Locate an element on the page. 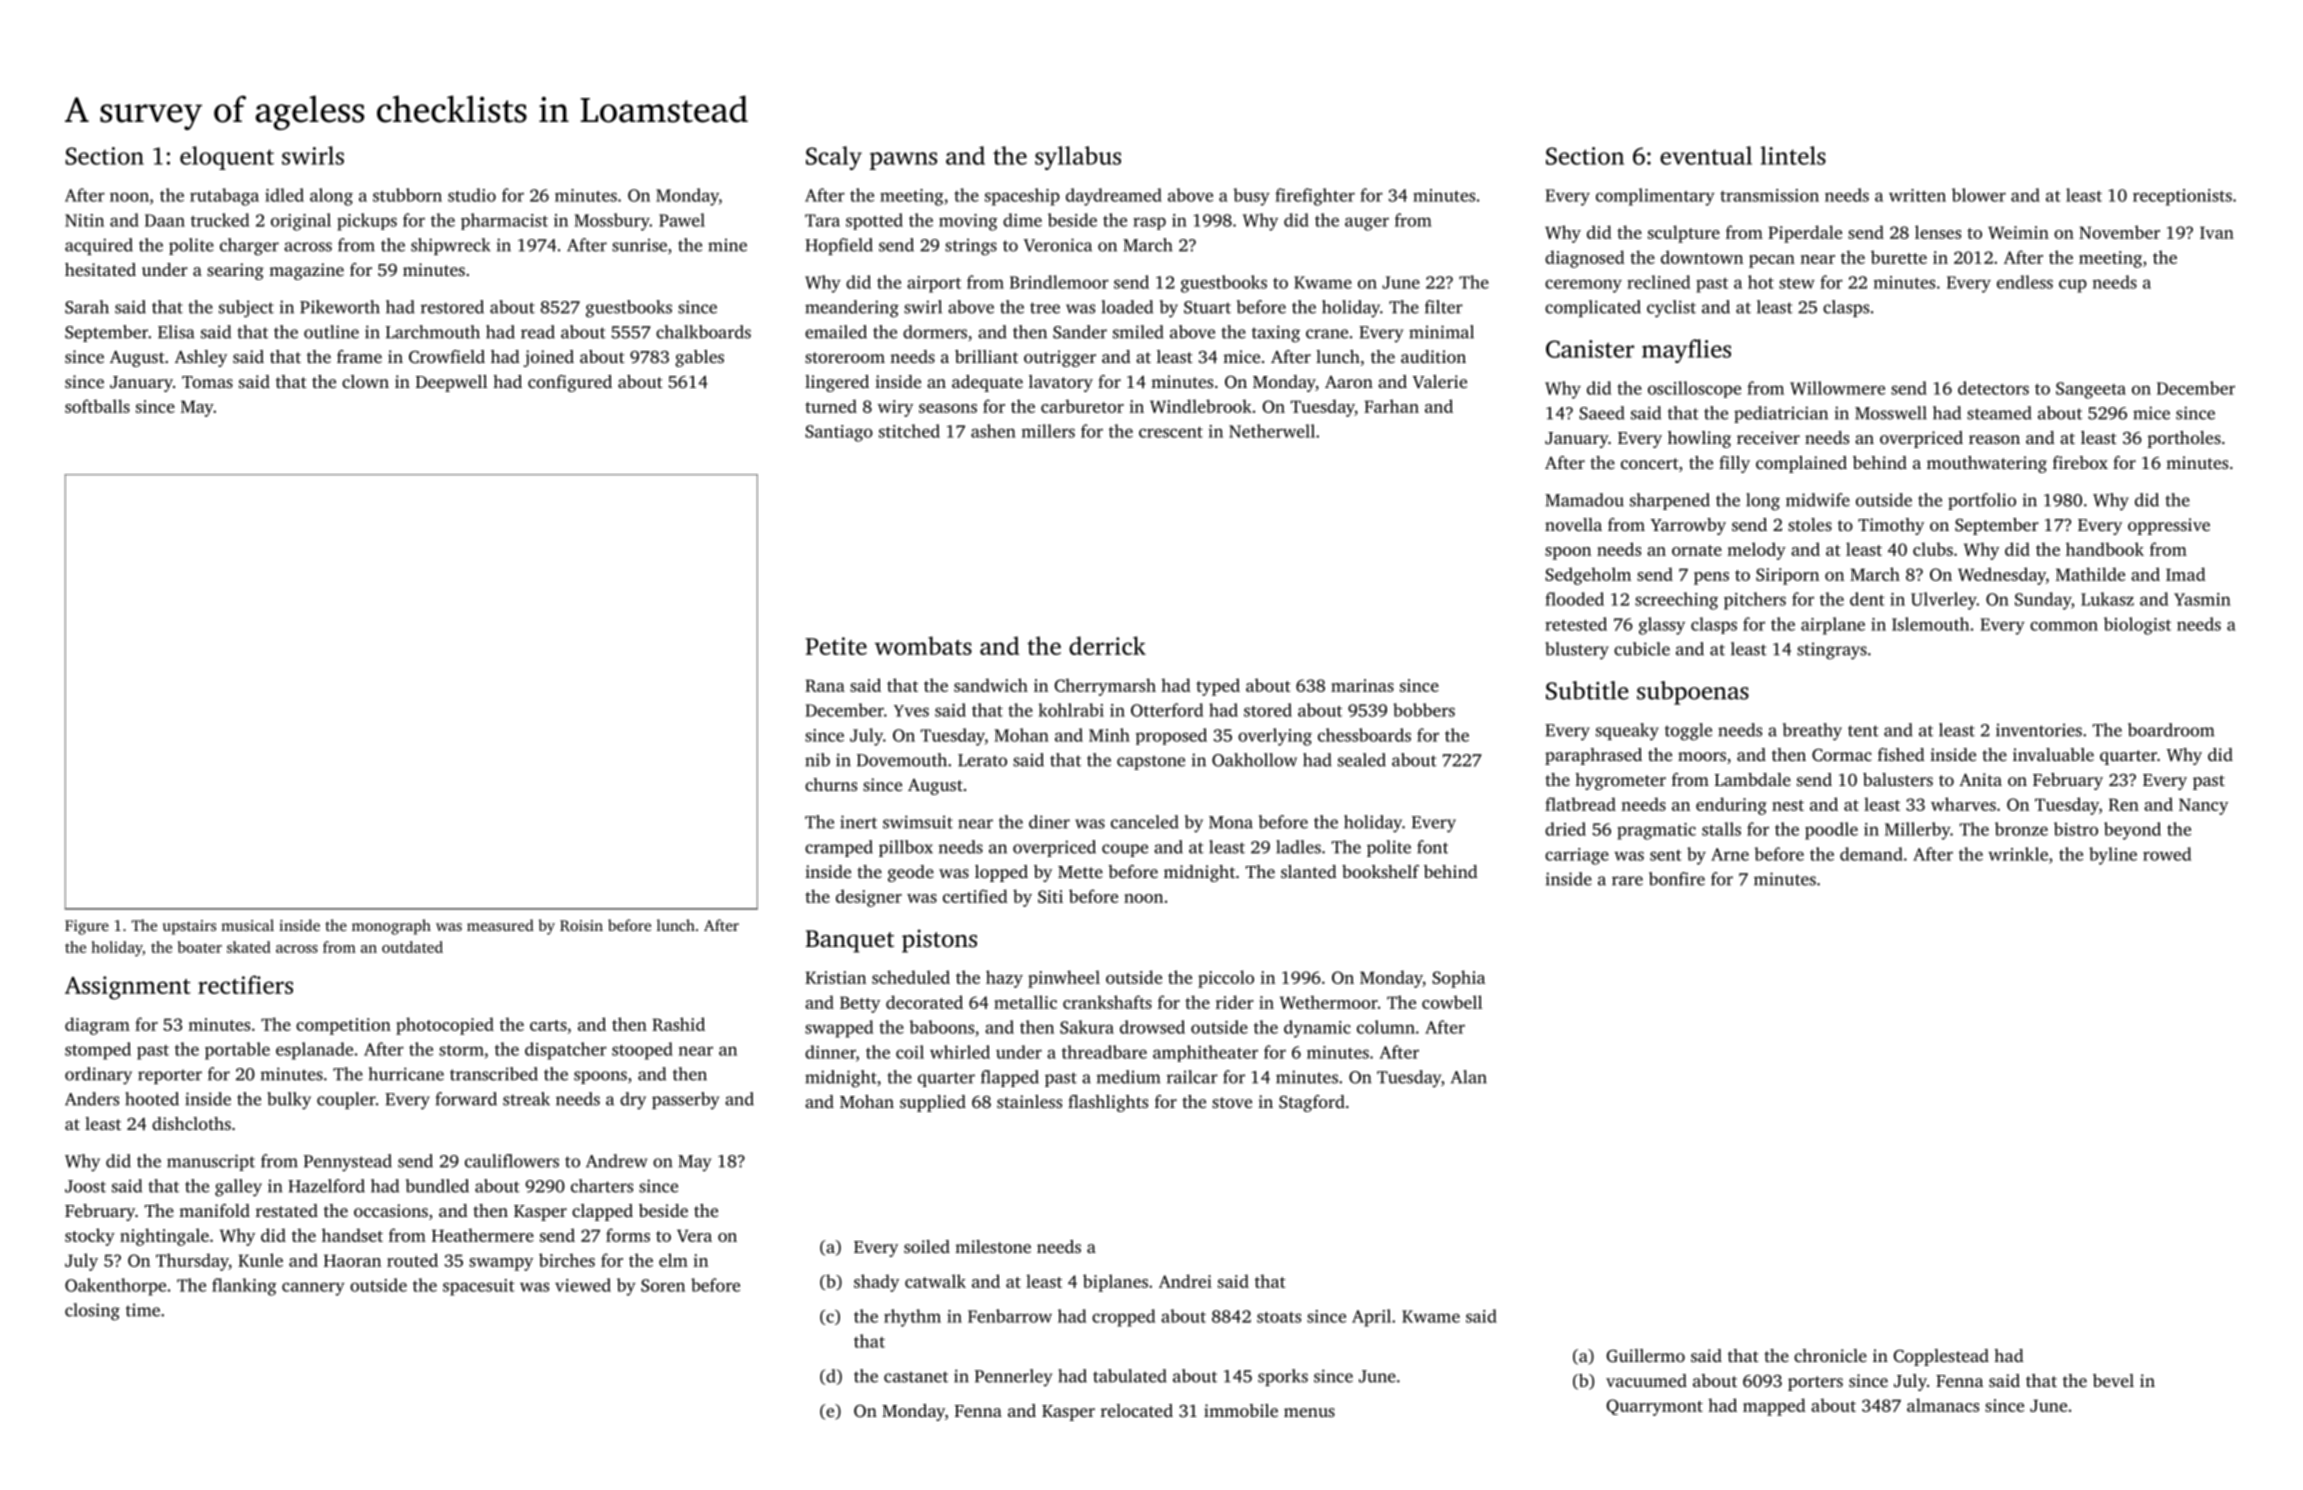 The width and height of the page is (2303, 1490). nib is located at coordinates (817, 760).
